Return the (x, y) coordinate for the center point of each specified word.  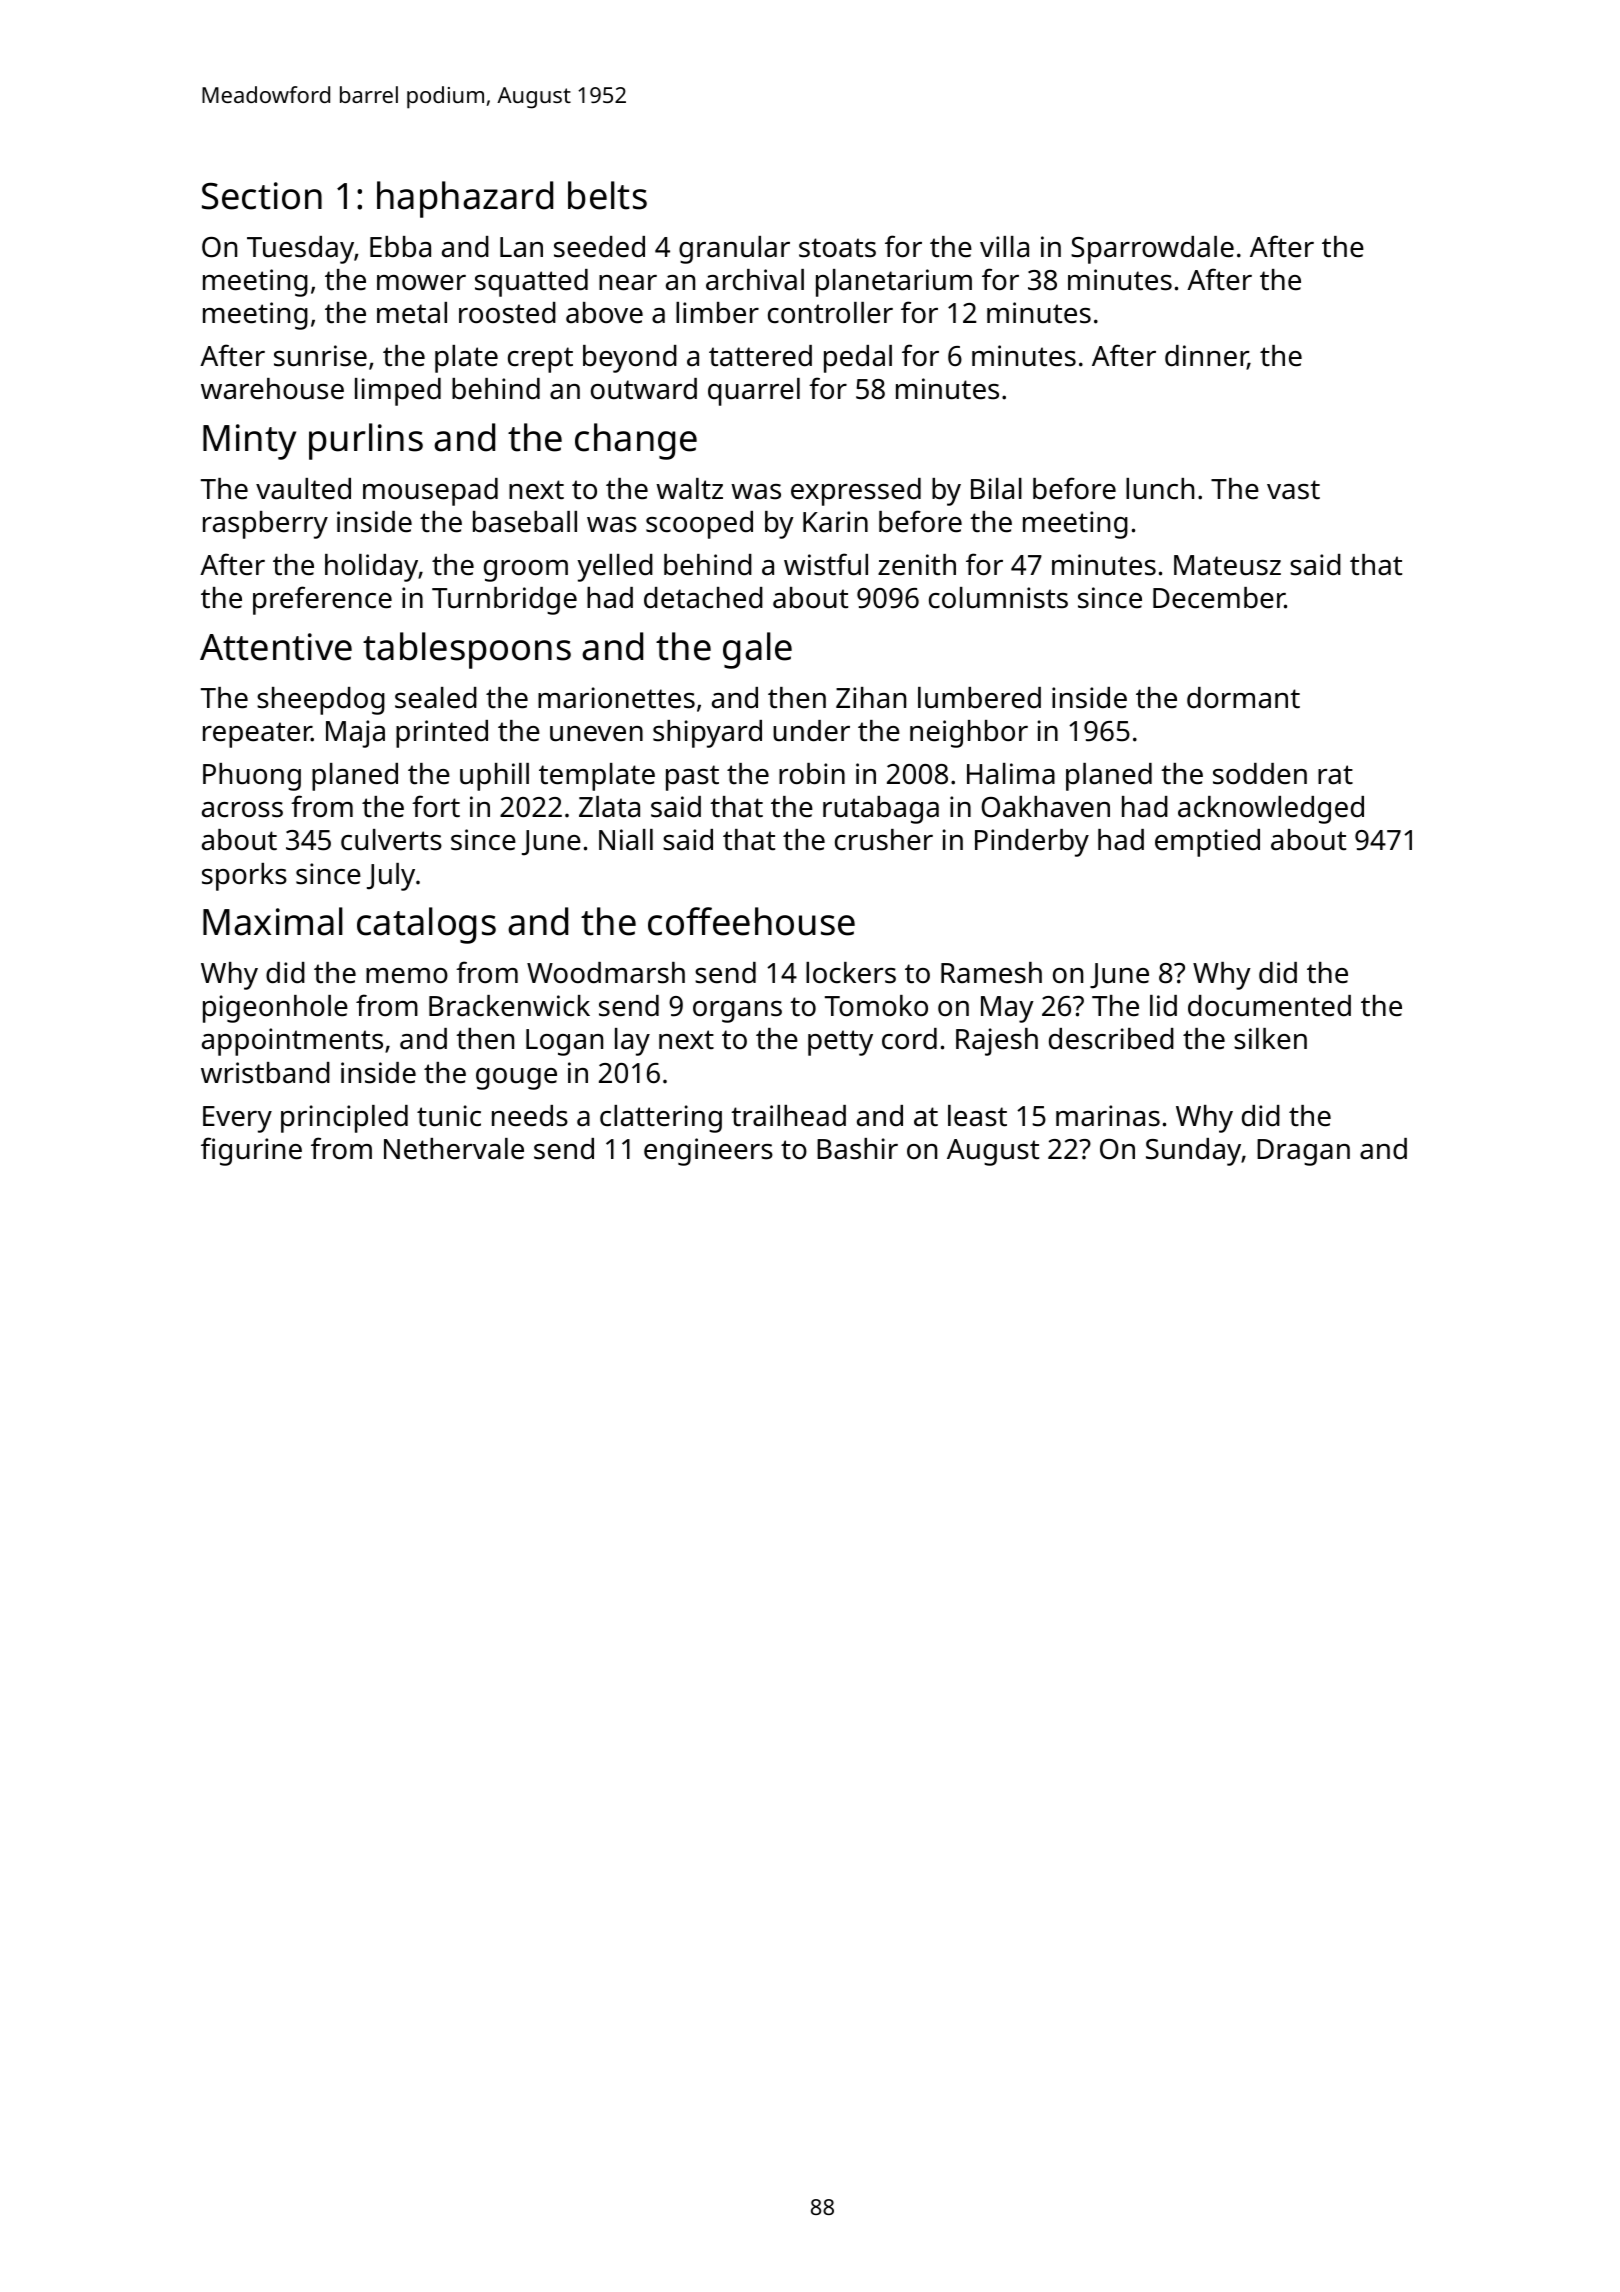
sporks (244, 877)
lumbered (979, 698)
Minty (249, 442)
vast (1293, 490)
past (692, 778)
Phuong (252, 777)
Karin (835, 521)
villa (1004, 247)
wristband (265, 1073)
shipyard (707, 734)
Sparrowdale (1152, 250)
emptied (1207, 843)
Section (262, 196)
